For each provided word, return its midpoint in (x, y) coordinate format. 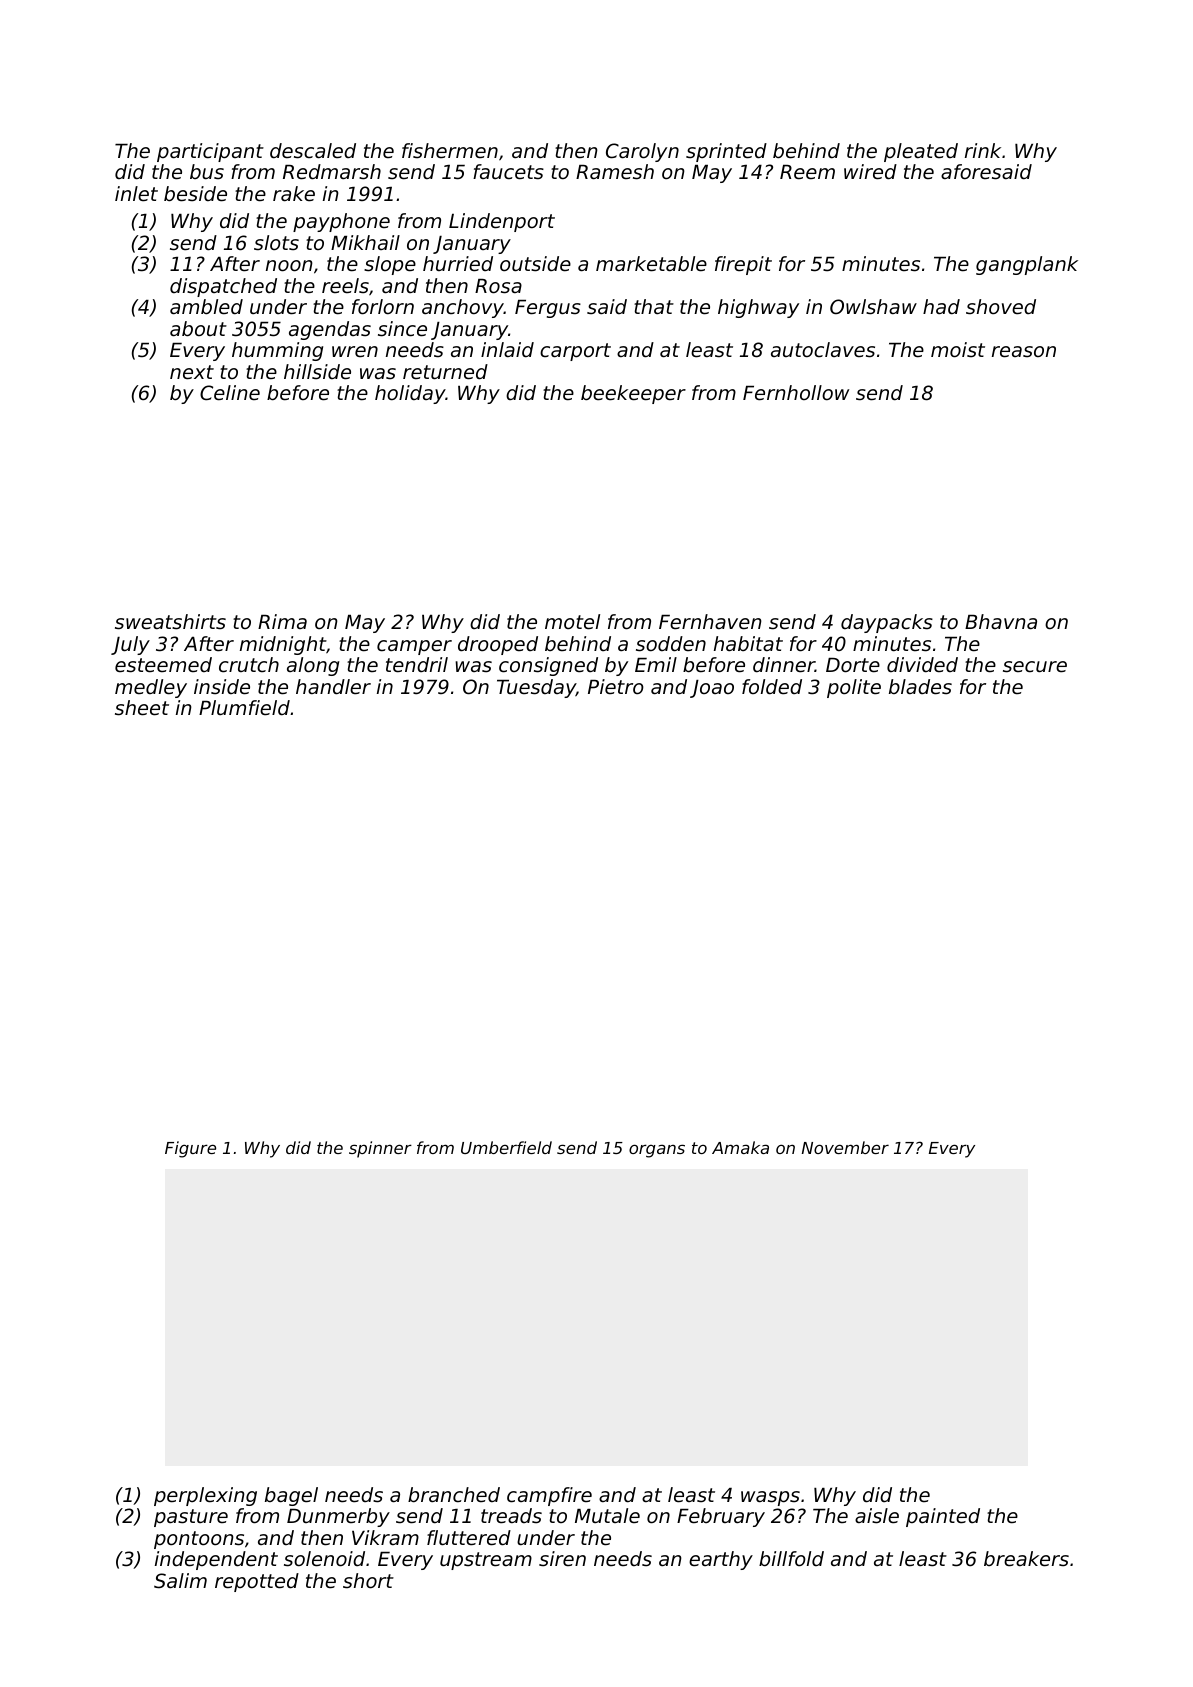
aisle (877, 1516)
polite (854, 688)
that (654, 306)
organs (657, 1151)
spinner (380, 1149)
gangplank (1027, 265)
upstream (486, 1561)
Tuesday (536, 688)
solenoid (324, 1559)
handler (333, 687)
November (845, 1147)
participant (210, 152)
